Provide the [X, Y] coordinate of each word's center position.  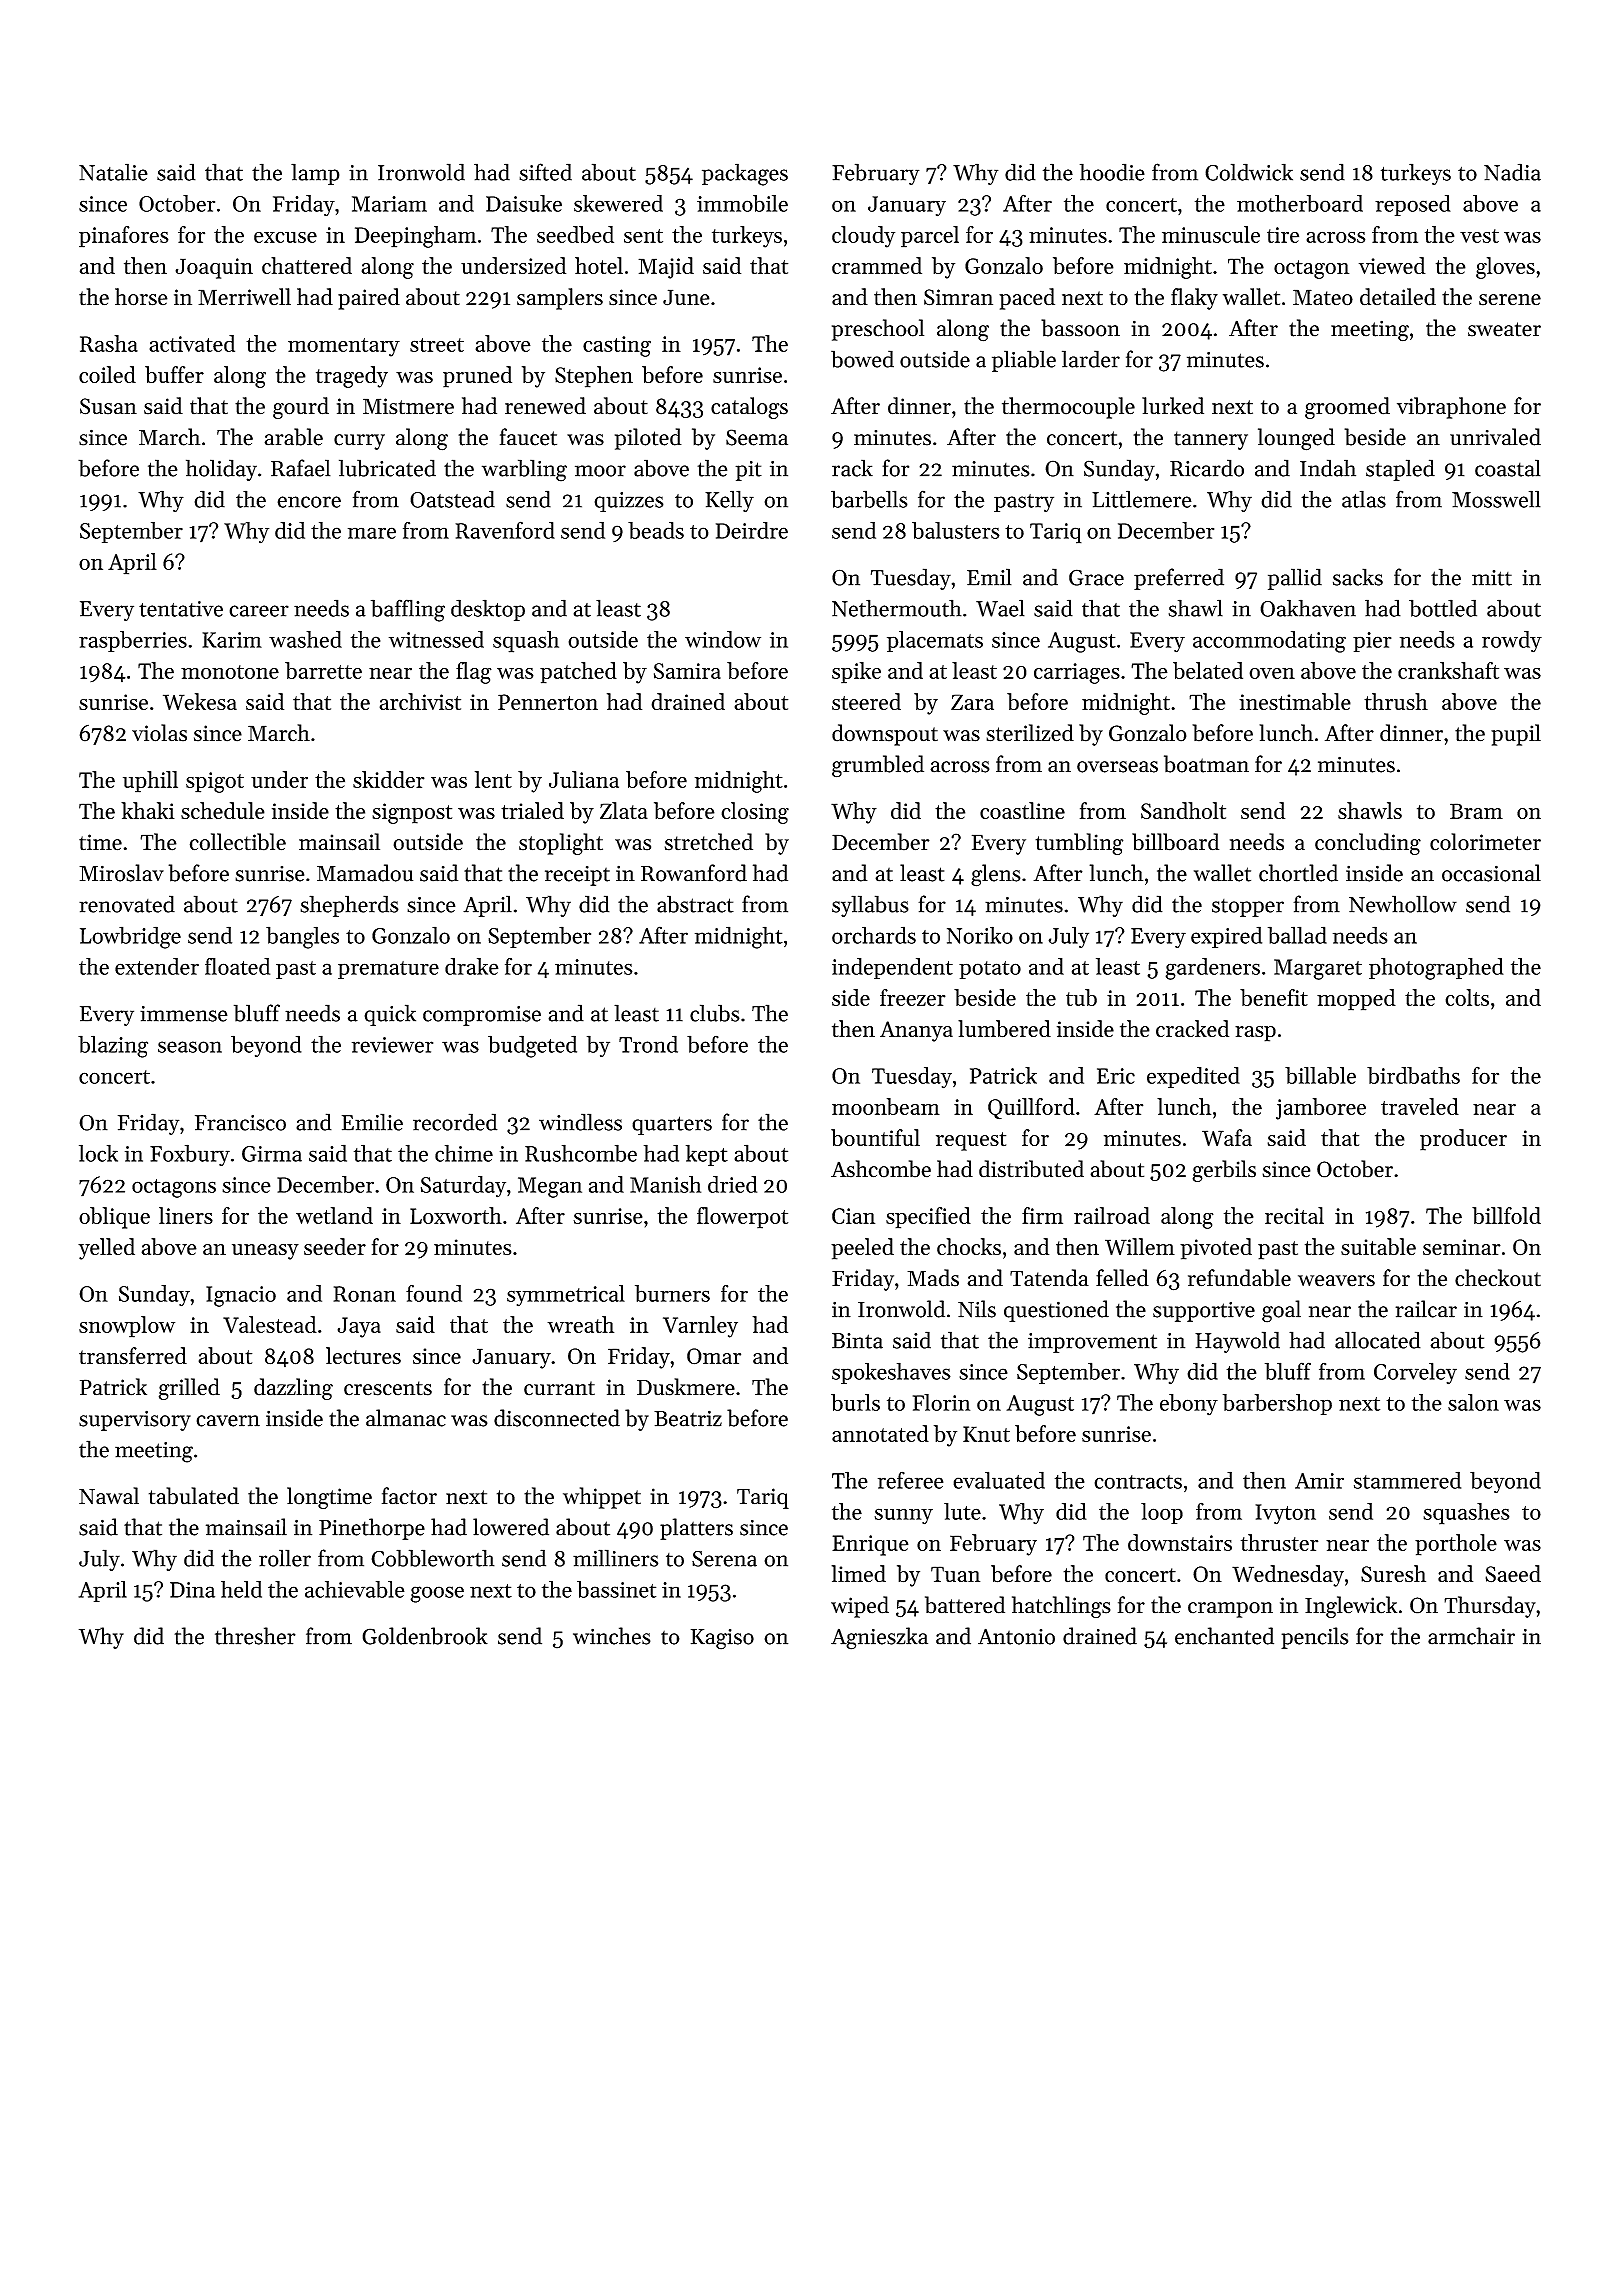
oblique [114, 1218]
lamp [315, 174]
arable [293, 437]
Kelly [729, 501]
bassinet [616, 1589]
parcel [930, 237]
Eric [1116, 1076]
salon [1473, 1402]
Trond [648, 1044]
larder [1091, 359]
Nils [977, 1309]
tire [1283, 235]
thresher [255, 1636]
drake [472, 966]
